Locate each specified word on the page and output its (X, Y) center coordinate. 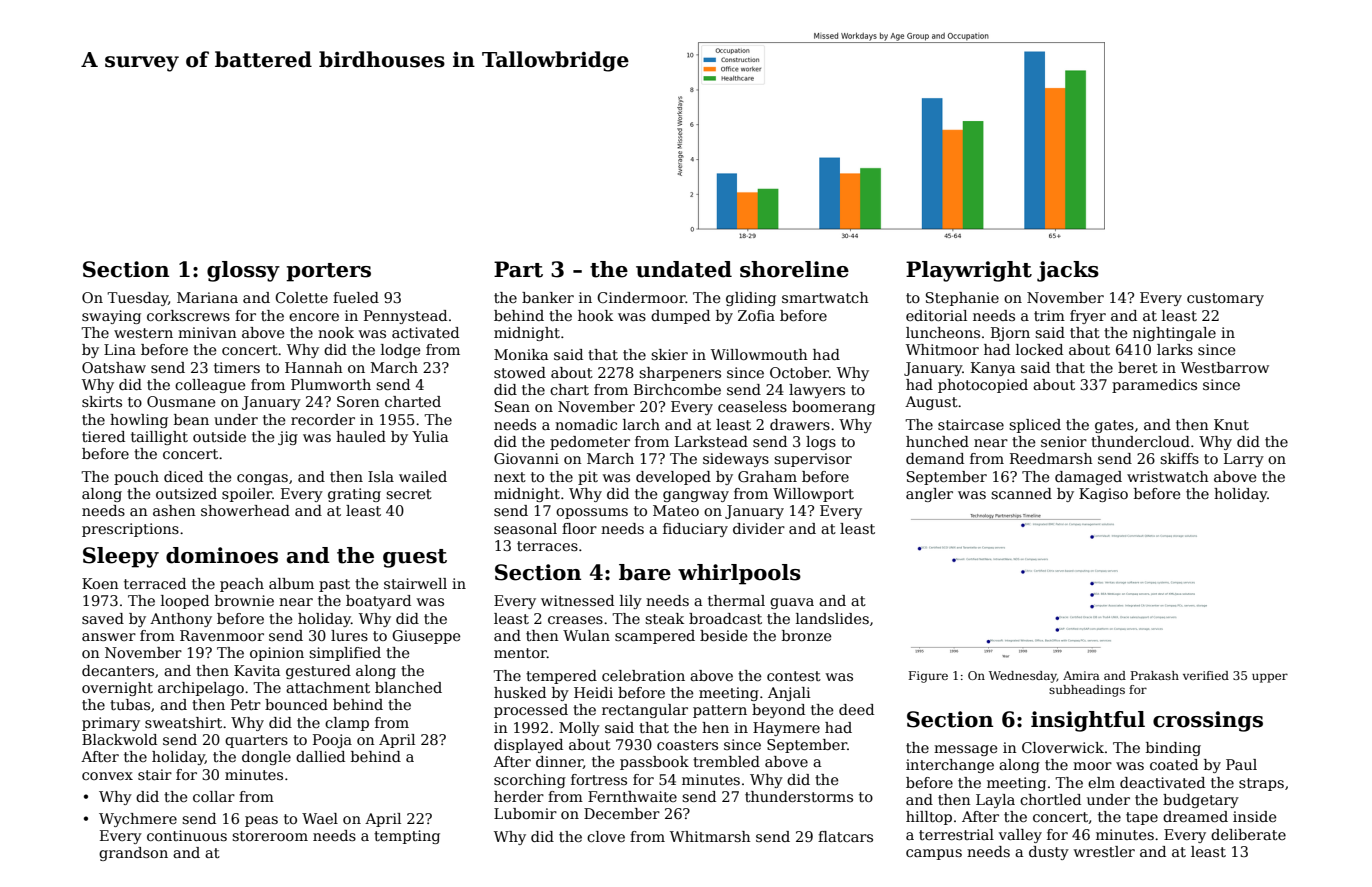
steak (664, 618)
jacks (1068, 271)
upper (1270, 678)
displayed (528, 746)
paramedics (1154, 386)
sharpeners (680, 374)
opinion (277, 654)
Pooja (332, 741)
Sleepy (121, 557)
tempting (407, 837)
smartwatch (825, 297)
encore (314, 317)
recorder (323, 419)
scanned (1021, 493)
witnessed (577, 600)
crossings (1208, 721)
